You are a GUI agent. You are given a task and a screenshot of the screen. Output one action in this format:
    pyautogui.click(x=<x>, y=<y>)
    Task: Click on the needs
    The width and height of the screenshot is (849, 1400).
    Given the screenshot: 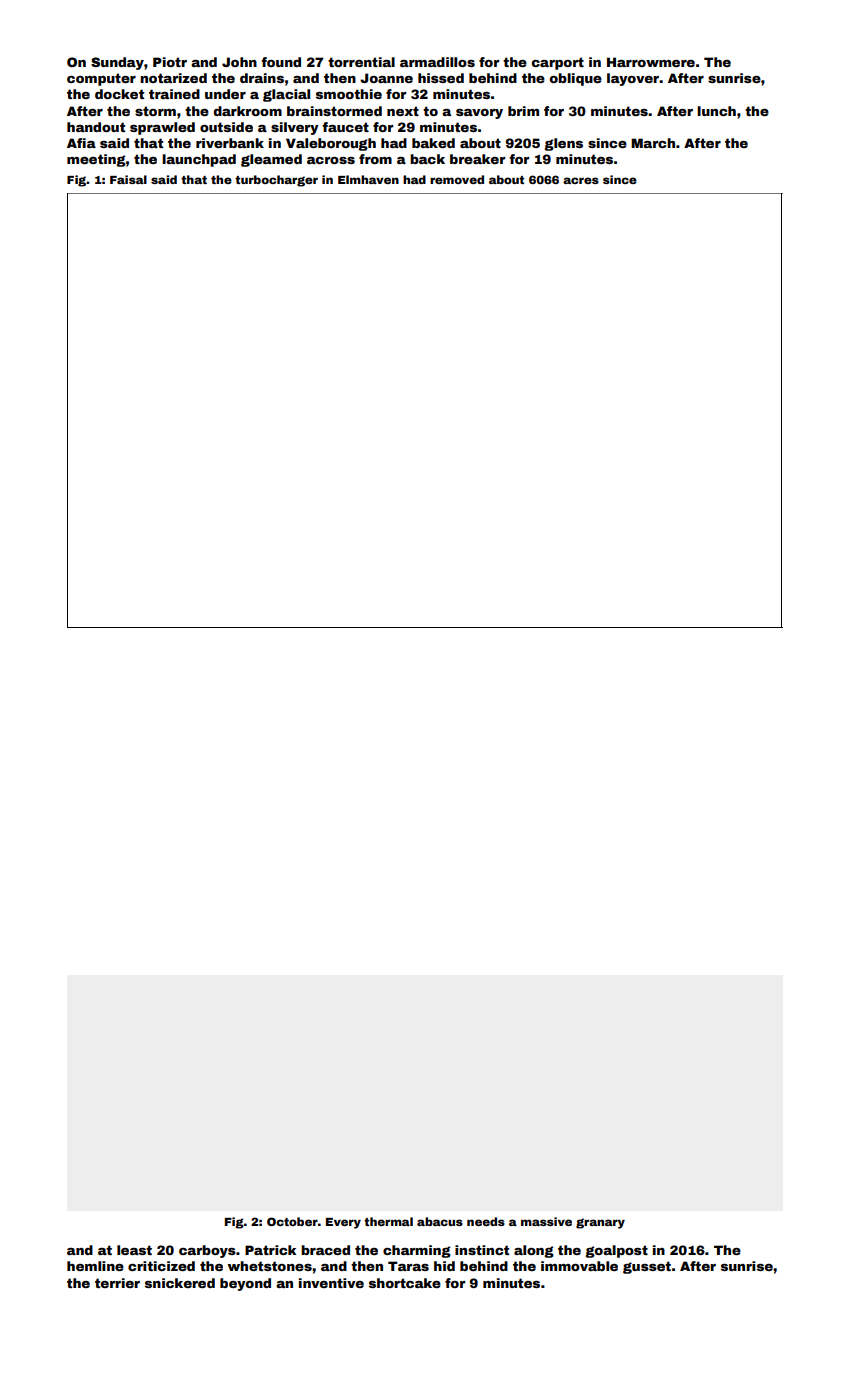 What is the action you would take?
    pyautogui.click(x=486, y=1221)
